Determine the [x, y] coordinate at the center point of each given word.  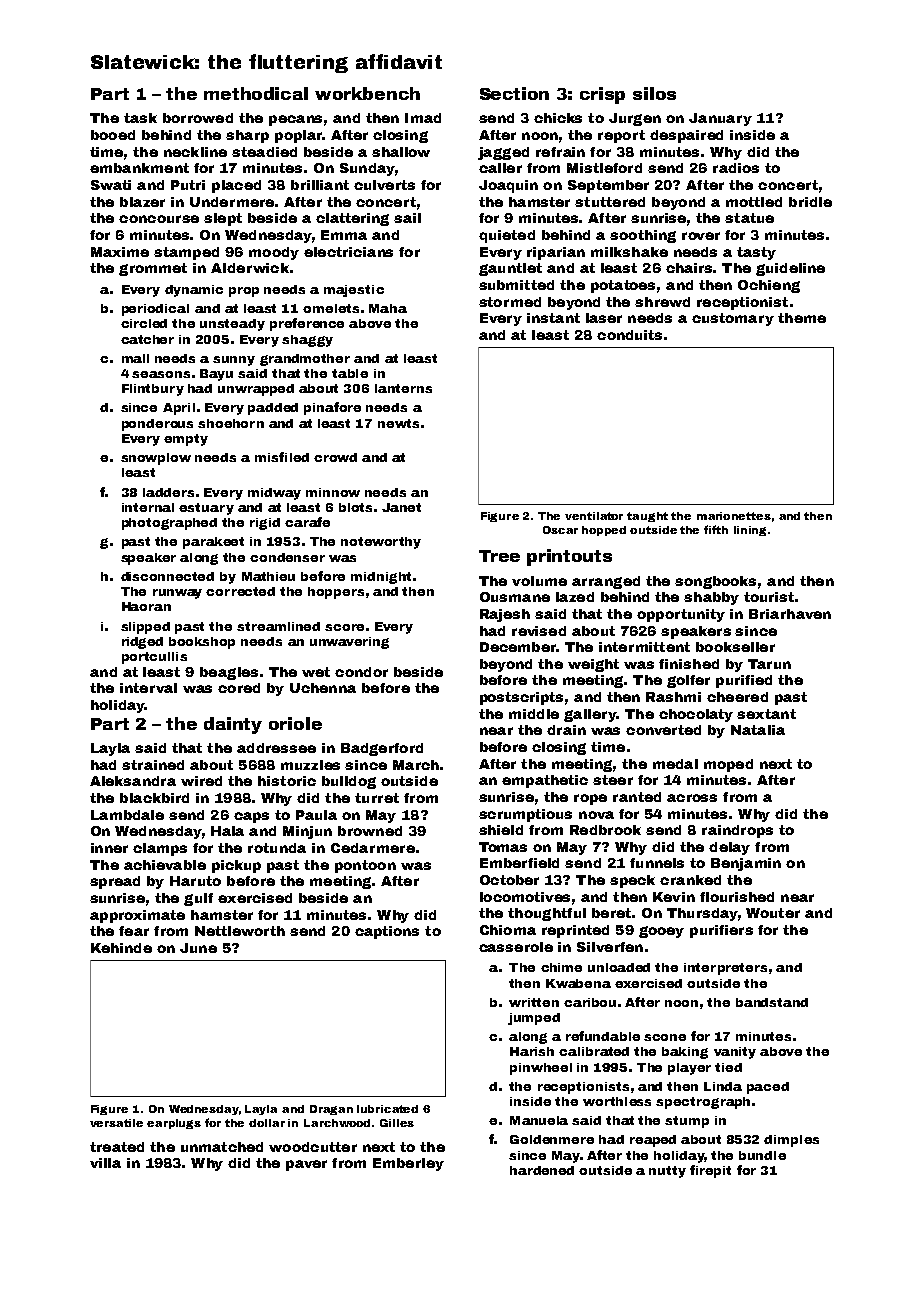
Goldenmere [552, 1139]
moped [728, 765]
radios [736, 168]
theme [802, 318]
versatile [116, 1123]
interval [148, 688]
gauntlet [510, 269]
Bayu [216, 375]
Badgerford [382, 749]
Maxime [120, 252]
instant [553, 318]
